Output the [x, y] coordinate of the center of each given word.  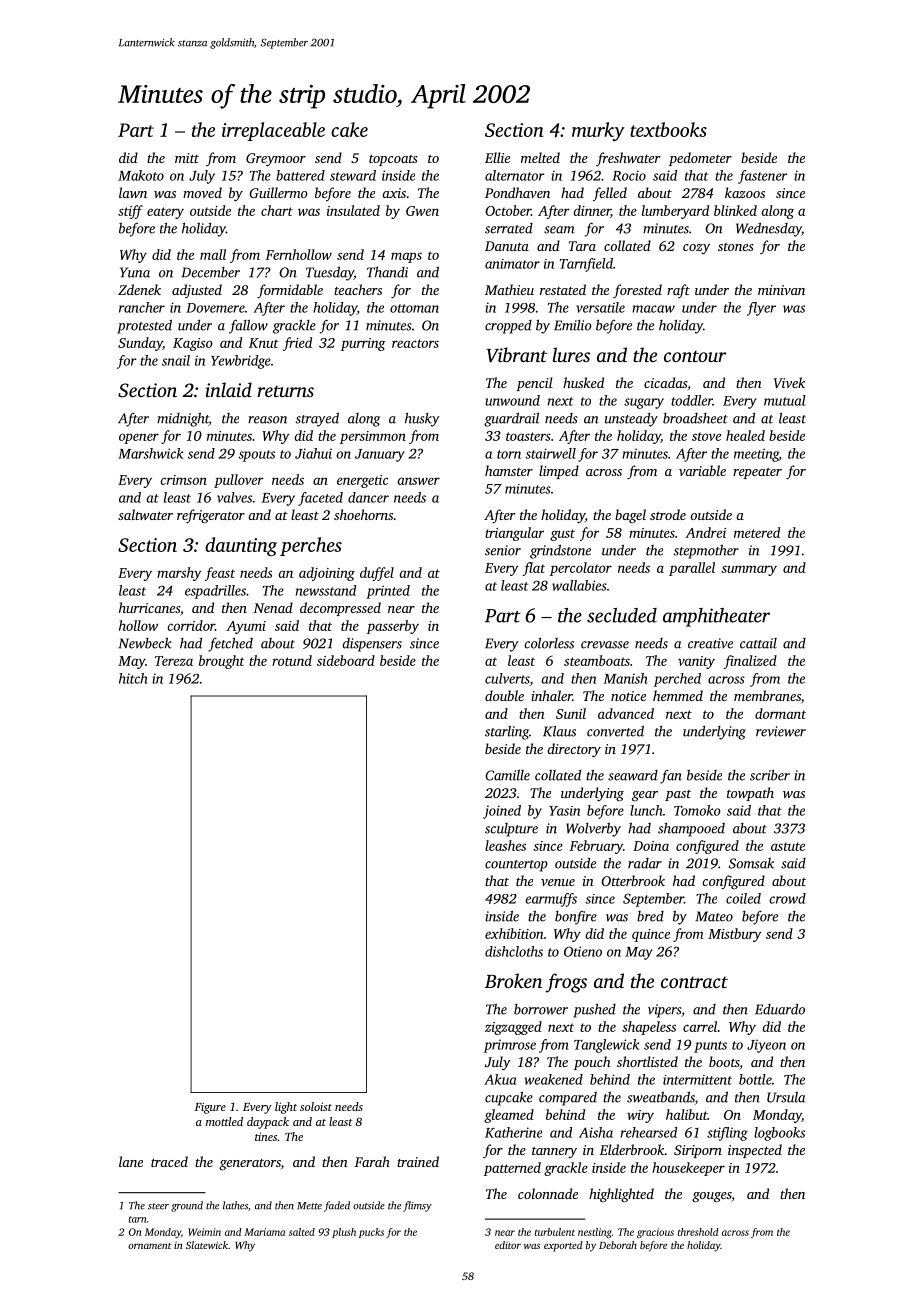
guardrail [511, 419]
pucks [371, 1233]
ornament [150, 1246]
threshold [698, 1232]
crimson [184, 480]
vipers [664, 1011]
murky [598, 131]
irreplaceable [273, 131]
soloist [316, 1106]
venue [558, 882]
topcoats [393, 160]
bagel [630, 516]
